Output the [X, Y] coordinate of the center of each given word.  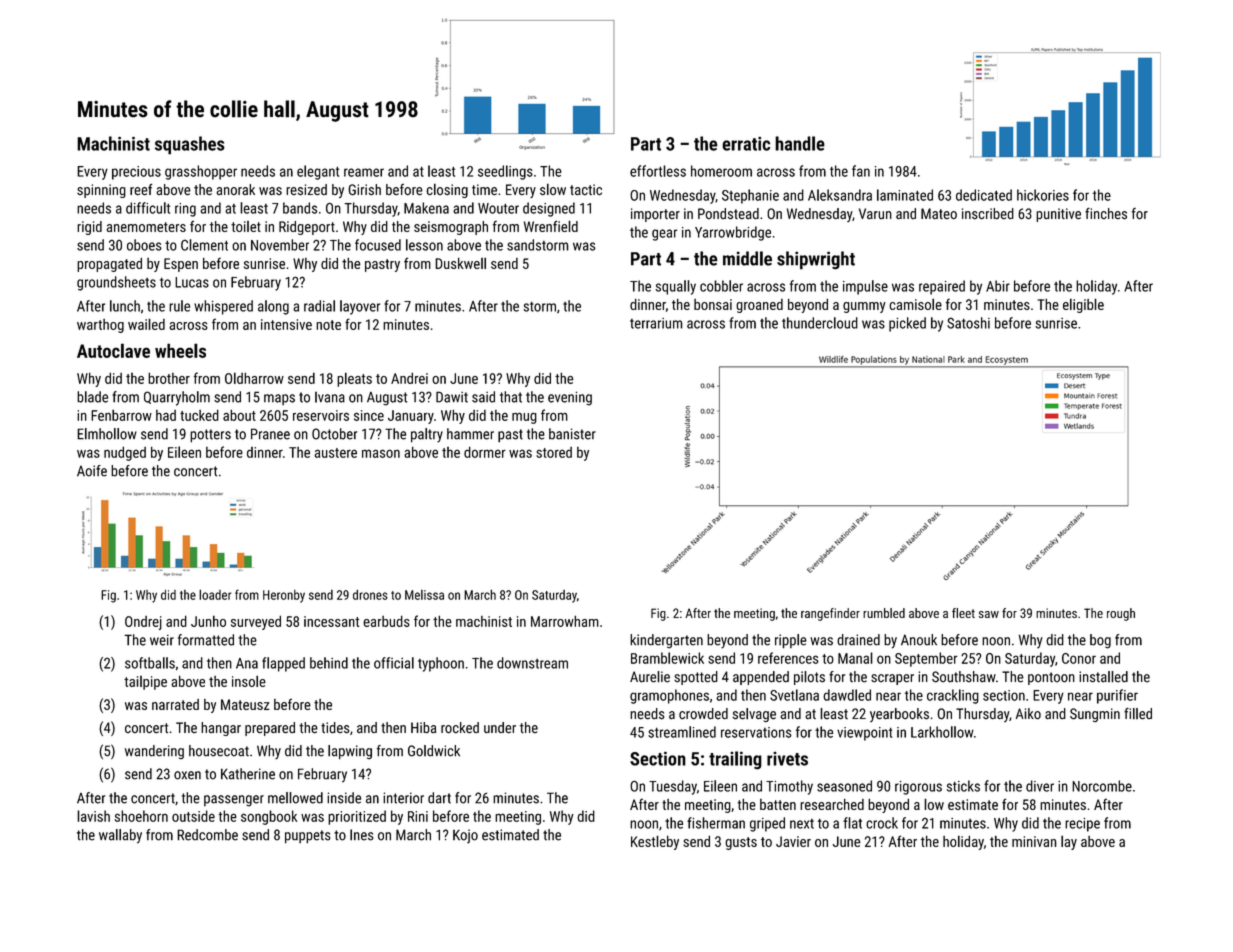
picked [907, 324]
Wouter [498, 208]
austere [335, 453]
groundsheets [116, 283]
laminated [905, 195]
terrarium [656, 323]
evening [570, 399]
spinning [101, 191]
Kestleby [655, 842]
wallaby [120, 836]
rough [1121, 614]
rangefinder [830, 614]
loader [215, 594]
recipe [1082, 825]
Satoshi [968, 323]
